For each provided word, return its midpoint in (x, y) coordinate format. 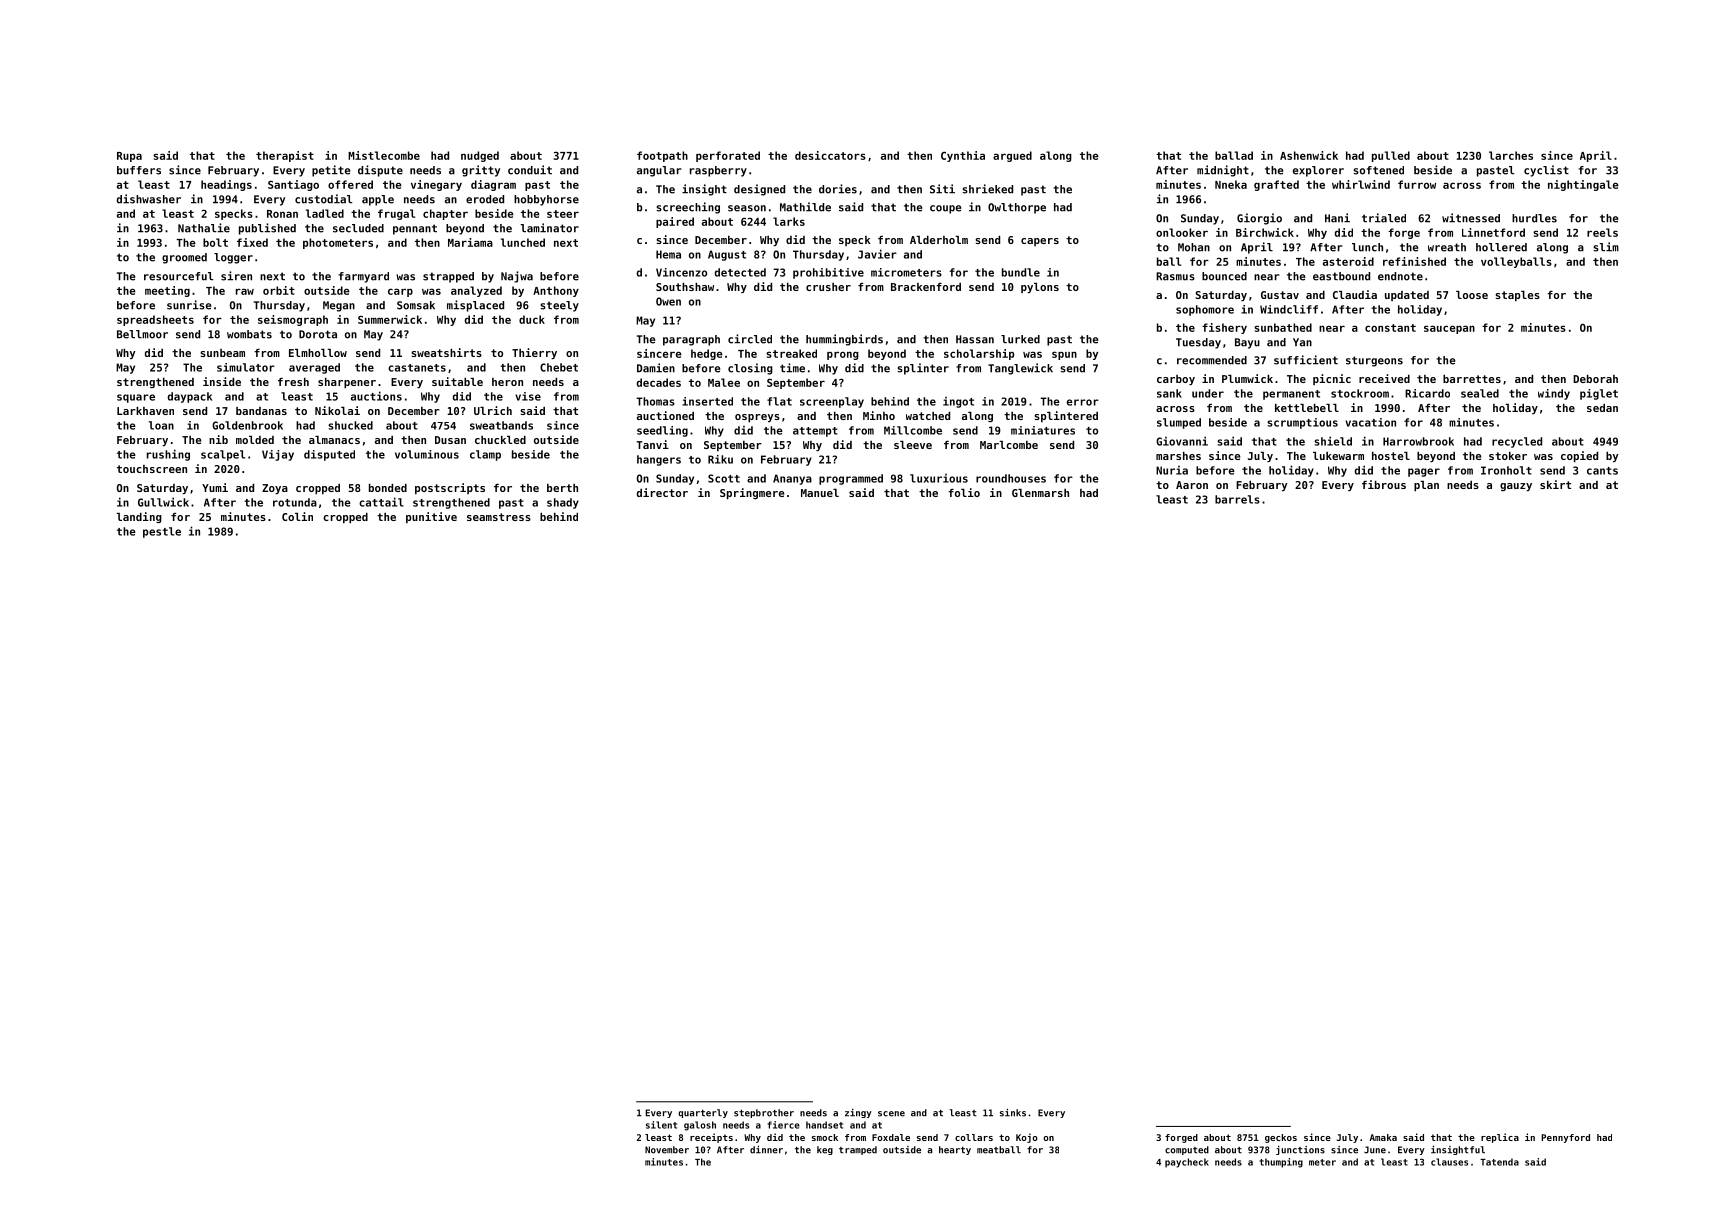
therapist (285, 156)
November (667, 1150)
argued (1012, 156)
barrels (1237, 499)
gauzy (1516, 487)
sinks (1013, 1113)
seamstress (499, 517)
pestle (162, 532)
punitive (431, 517)
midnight (1223, 171)
